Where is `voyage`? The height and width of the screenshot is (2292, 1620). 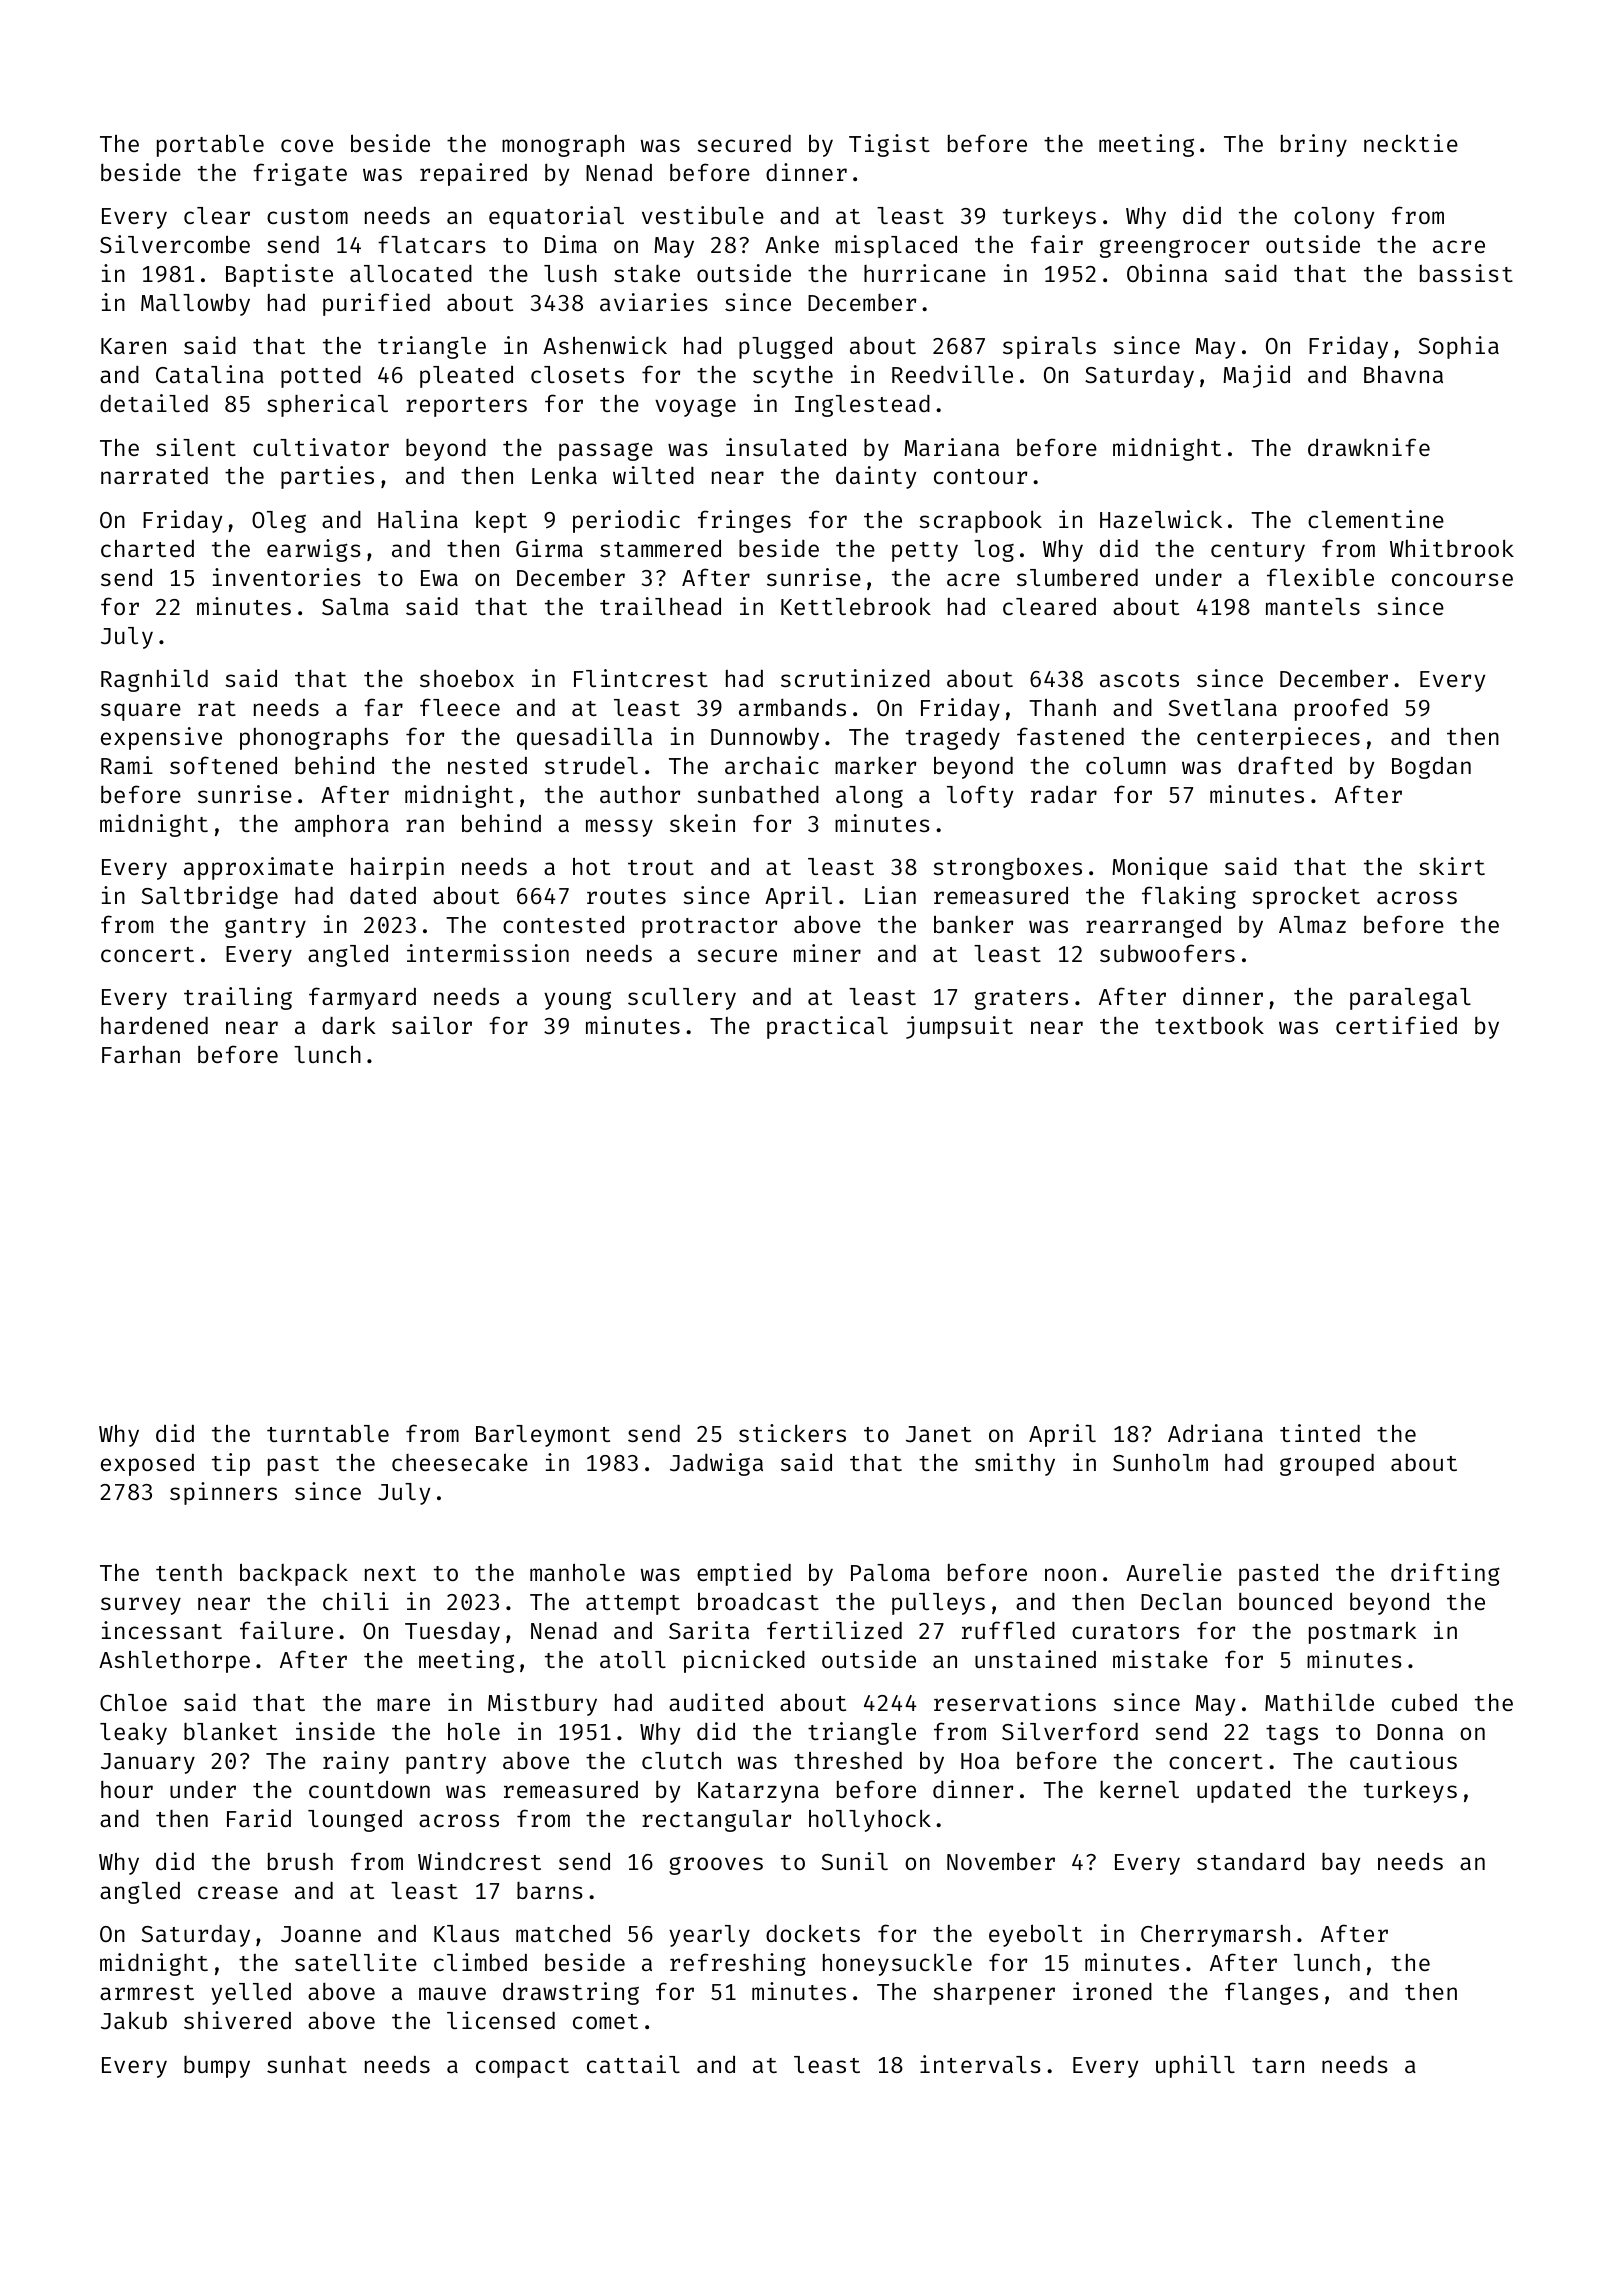 voyage is located at coordinates (695, 407).
